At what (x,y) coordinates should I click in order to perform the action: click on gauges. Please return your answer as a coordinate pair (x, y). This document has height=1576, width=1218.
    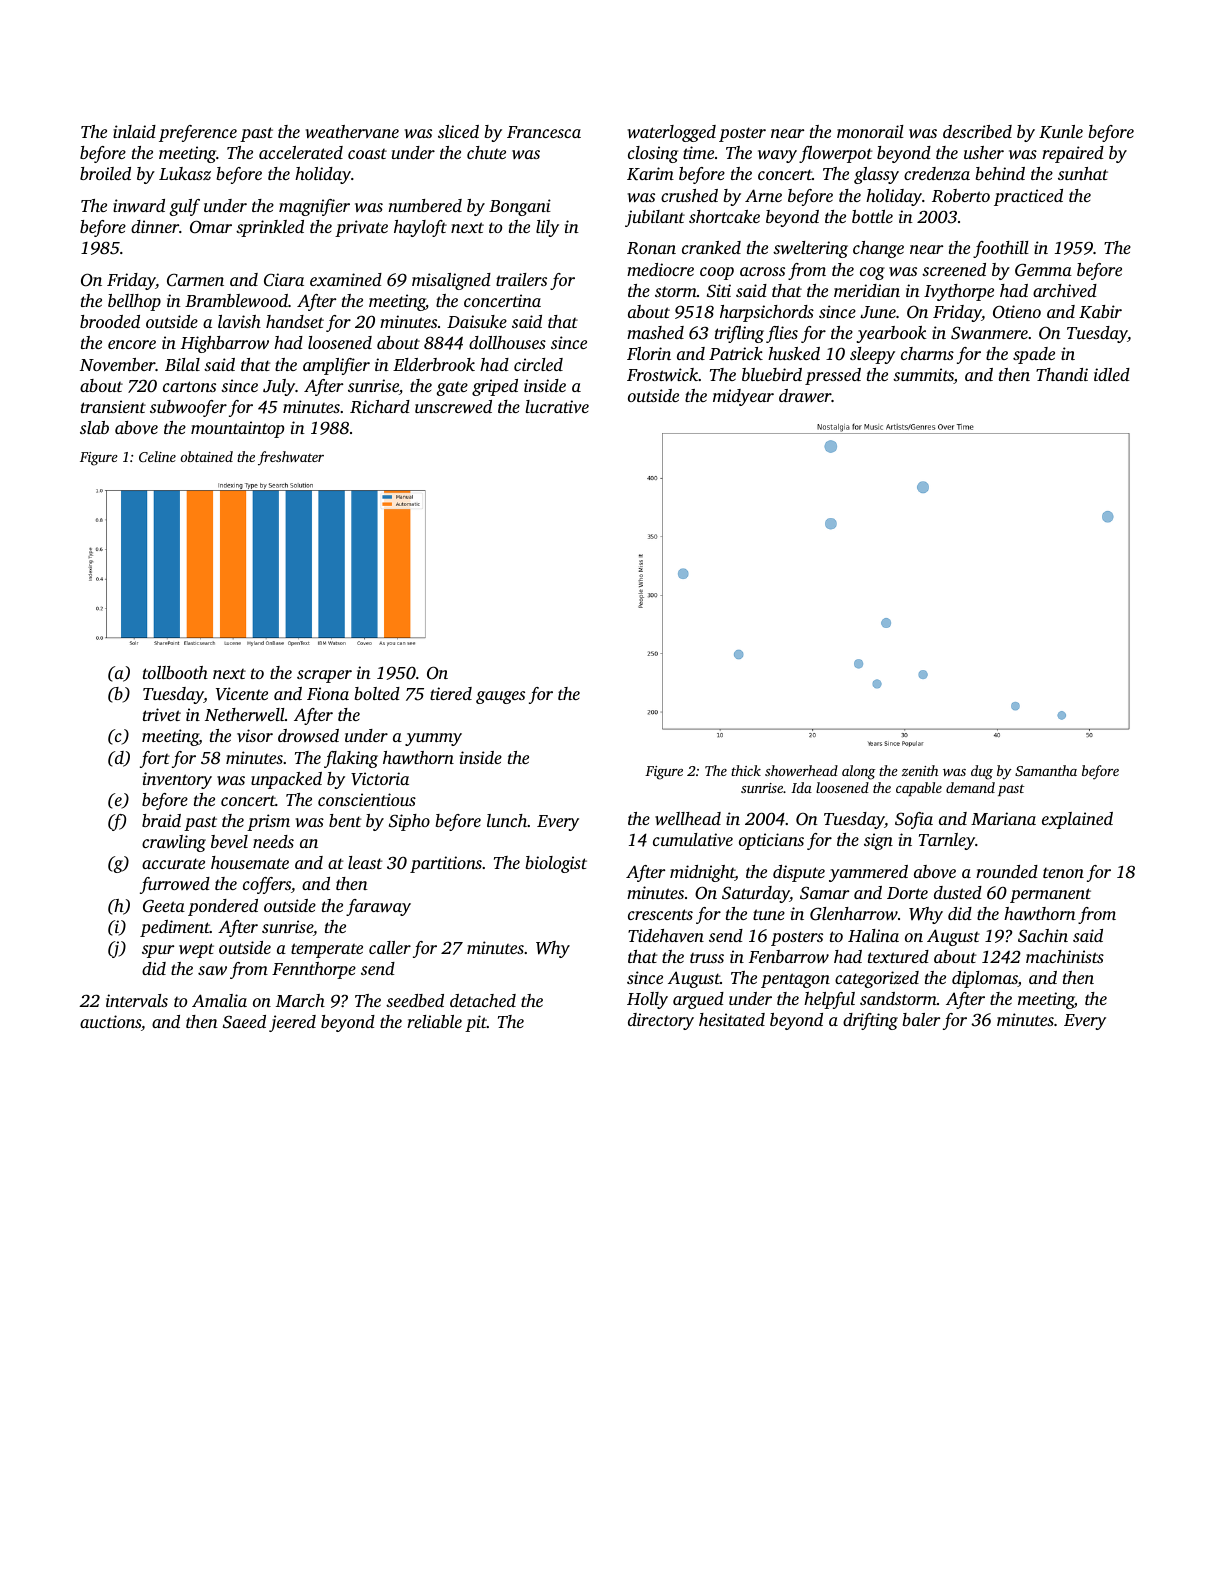
    Looking at the image, I should click on (500, 697).
